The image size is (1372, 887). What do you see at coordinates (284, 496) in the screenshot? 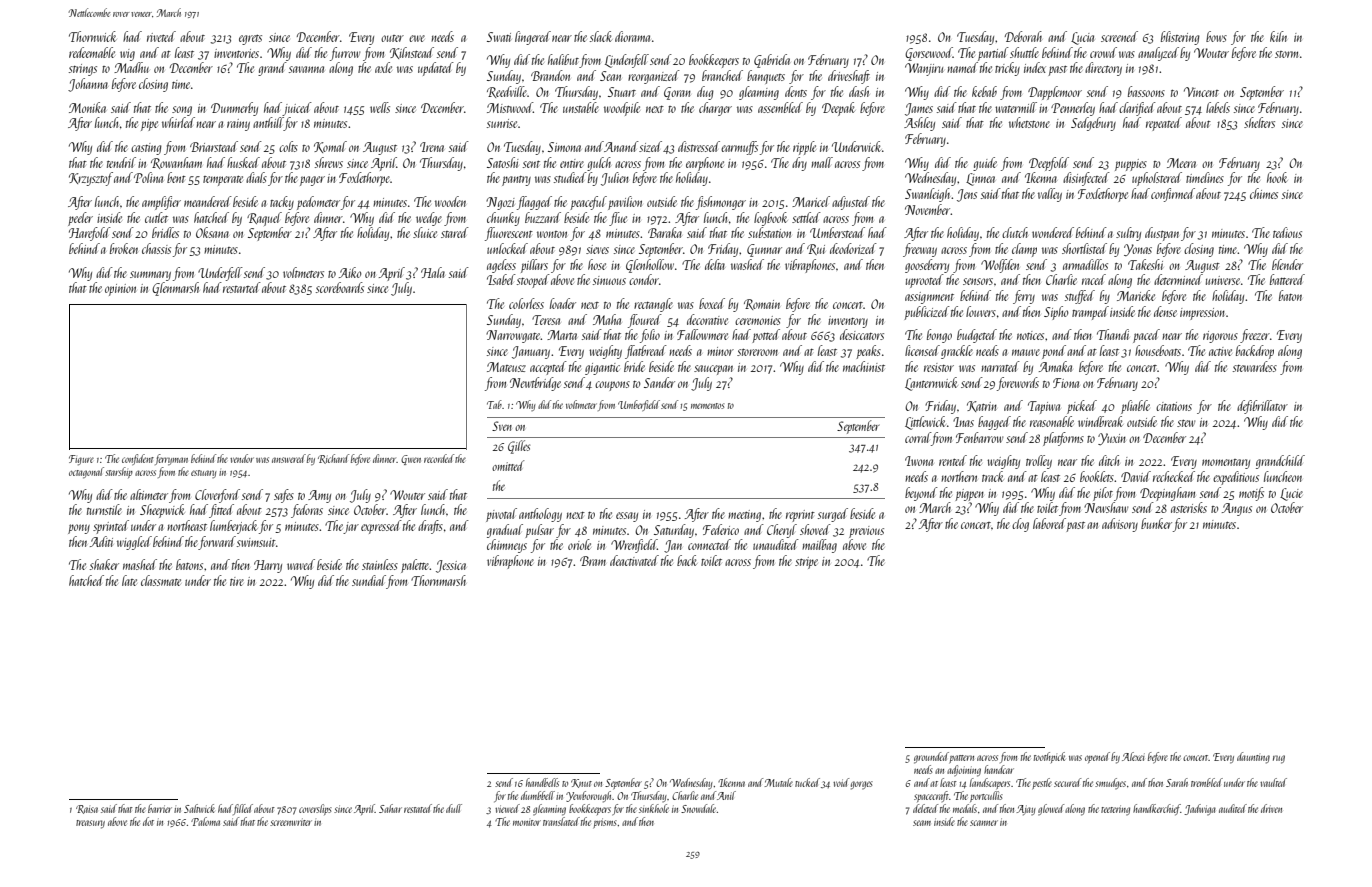
I see `safes` at bounding box center [284, 496].
